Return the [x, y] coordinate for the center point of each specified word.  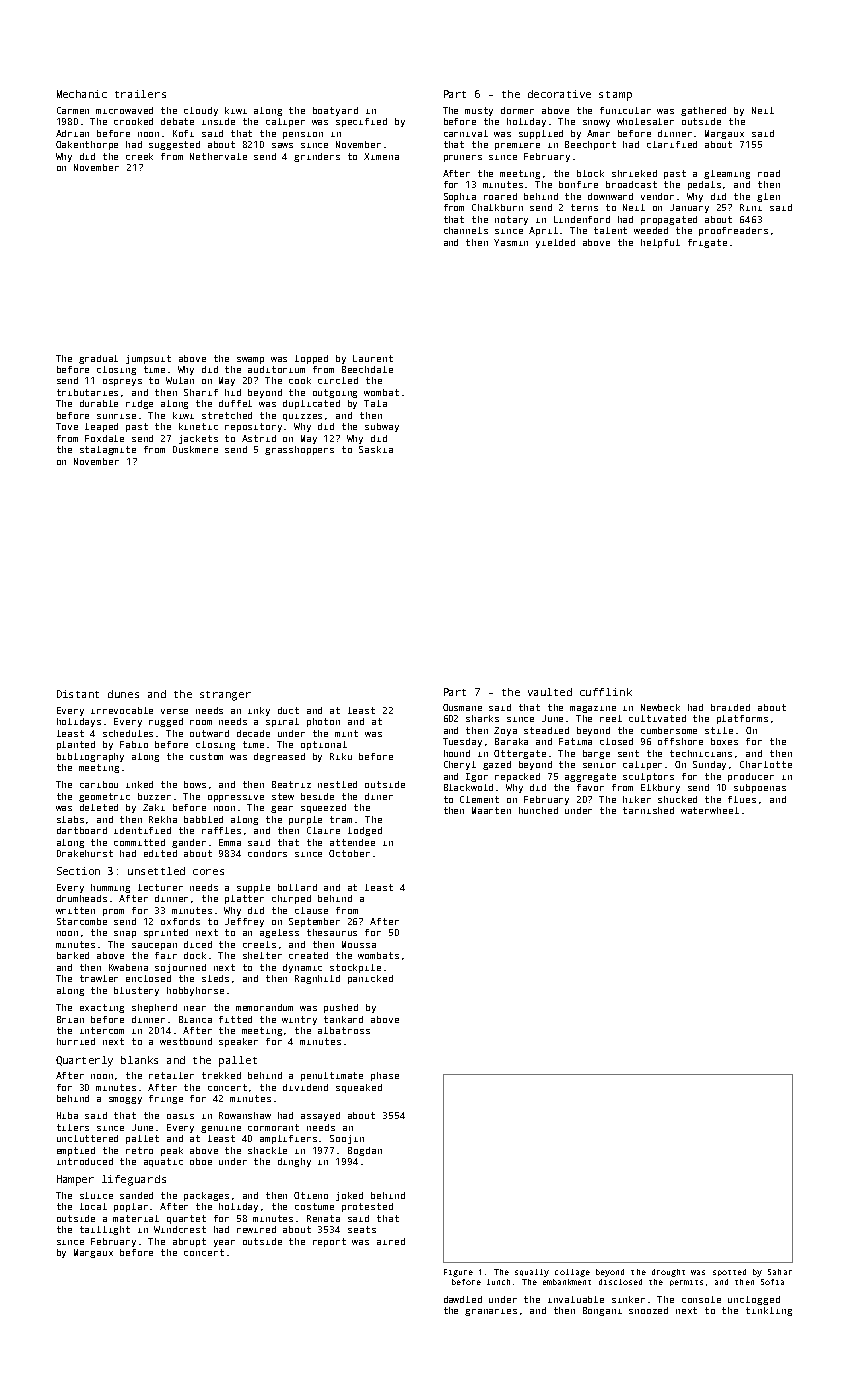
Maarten [491, 810]
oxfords [180, 921]
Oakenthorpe [87, 145]
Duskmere [195, 449]
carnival [466, 133]
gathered [703, 111]
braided [730, 707]
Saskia [376, 449]
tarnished [648, 810]
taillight [105, 1230]
